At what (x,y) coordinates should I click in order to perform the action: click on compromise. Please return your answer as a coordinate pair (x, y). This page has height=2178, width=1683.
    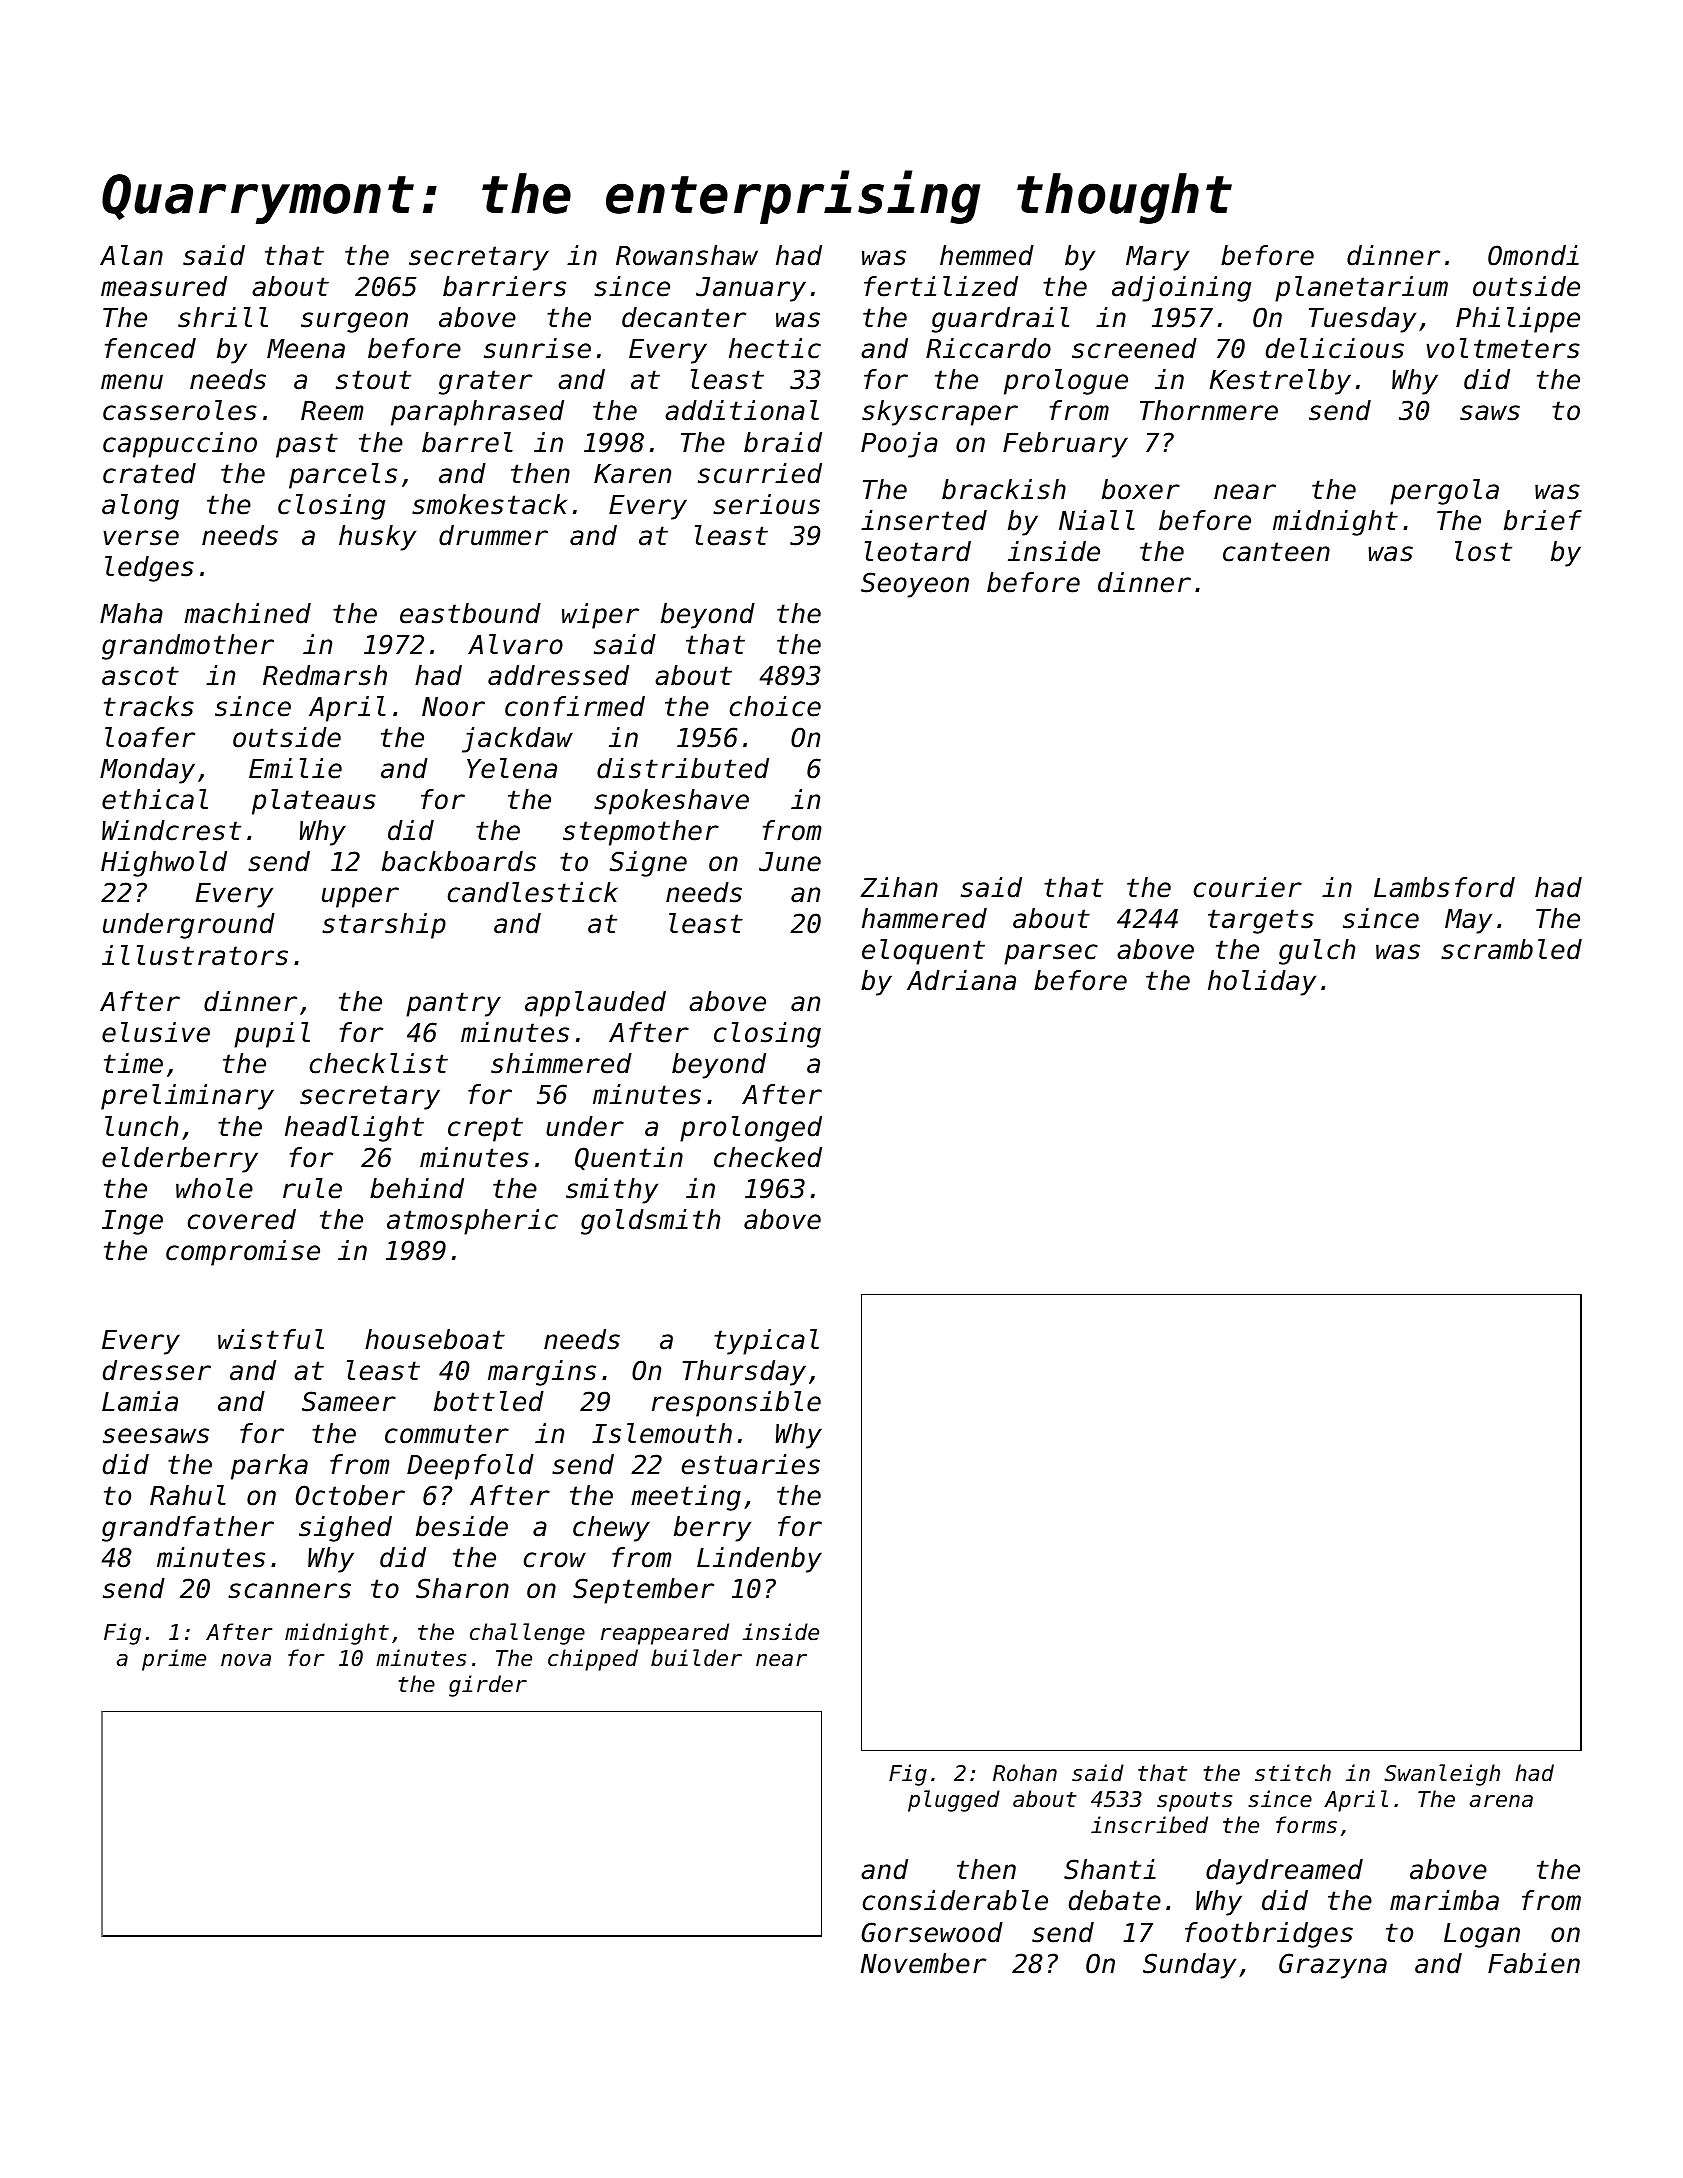
    Looking at the image, I should click on (243, 1253).
